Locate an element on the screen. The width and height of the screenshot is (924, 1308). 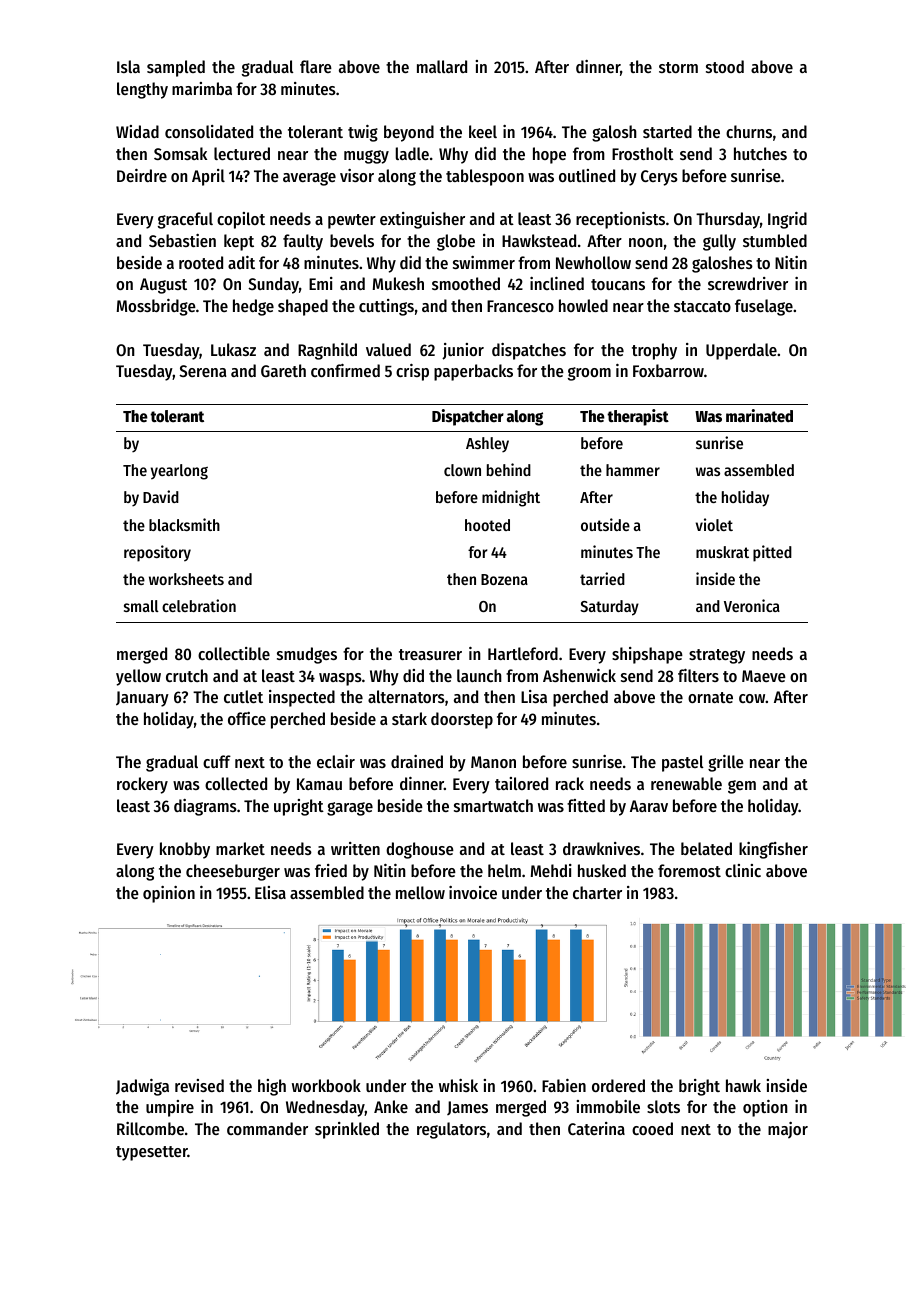
hope is located at coordinates (549, 155).
